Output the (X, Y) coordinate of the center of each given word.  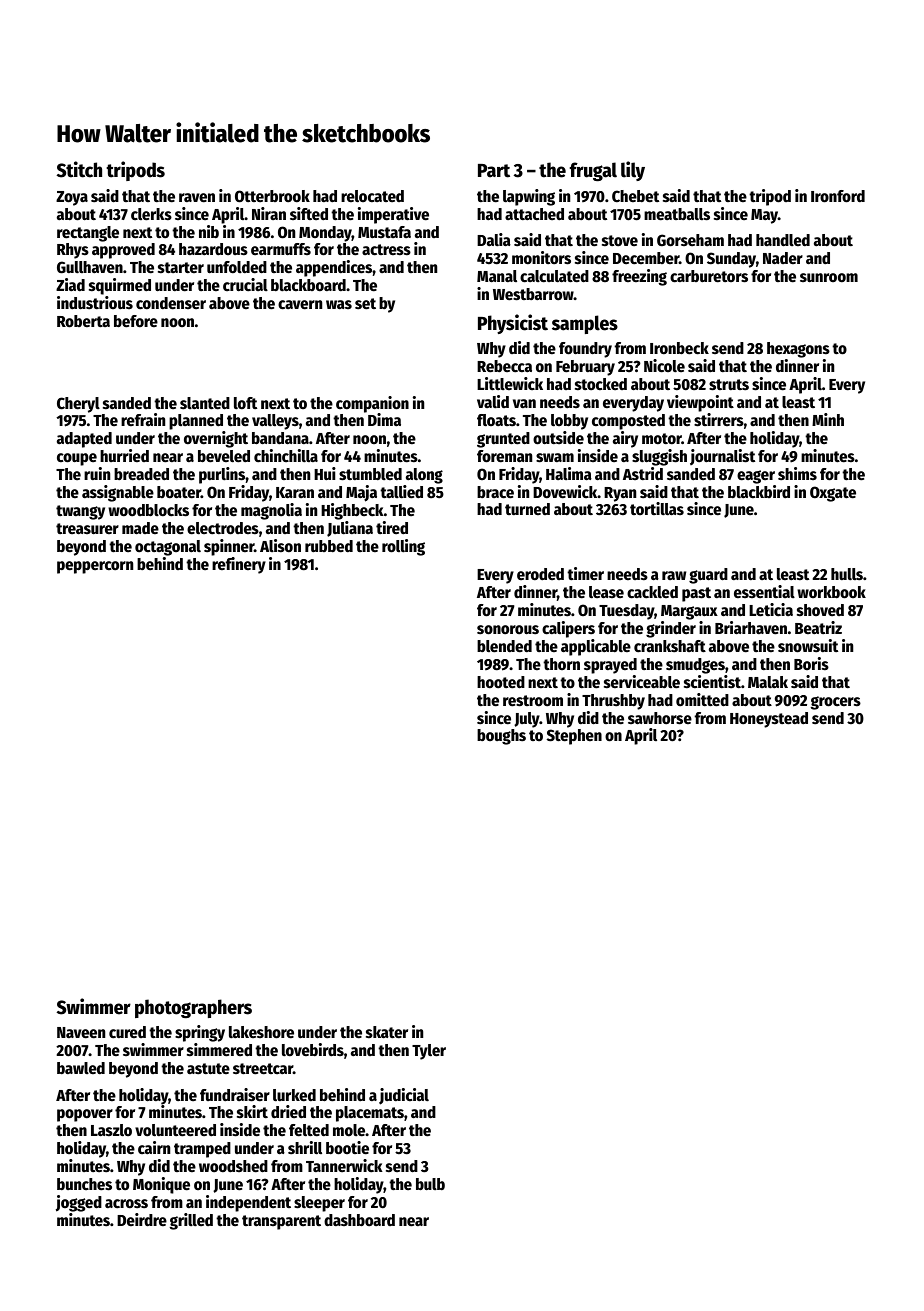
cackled (652, 592)
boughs (501, 737)
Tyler (429, 1052)
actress (386, 250)
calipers (568, 629)
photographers (193, 1008)
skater (387, 1032)
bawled (81, 1068)
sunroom (829, 278)
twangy (80, 512)
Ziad (70, 284)
